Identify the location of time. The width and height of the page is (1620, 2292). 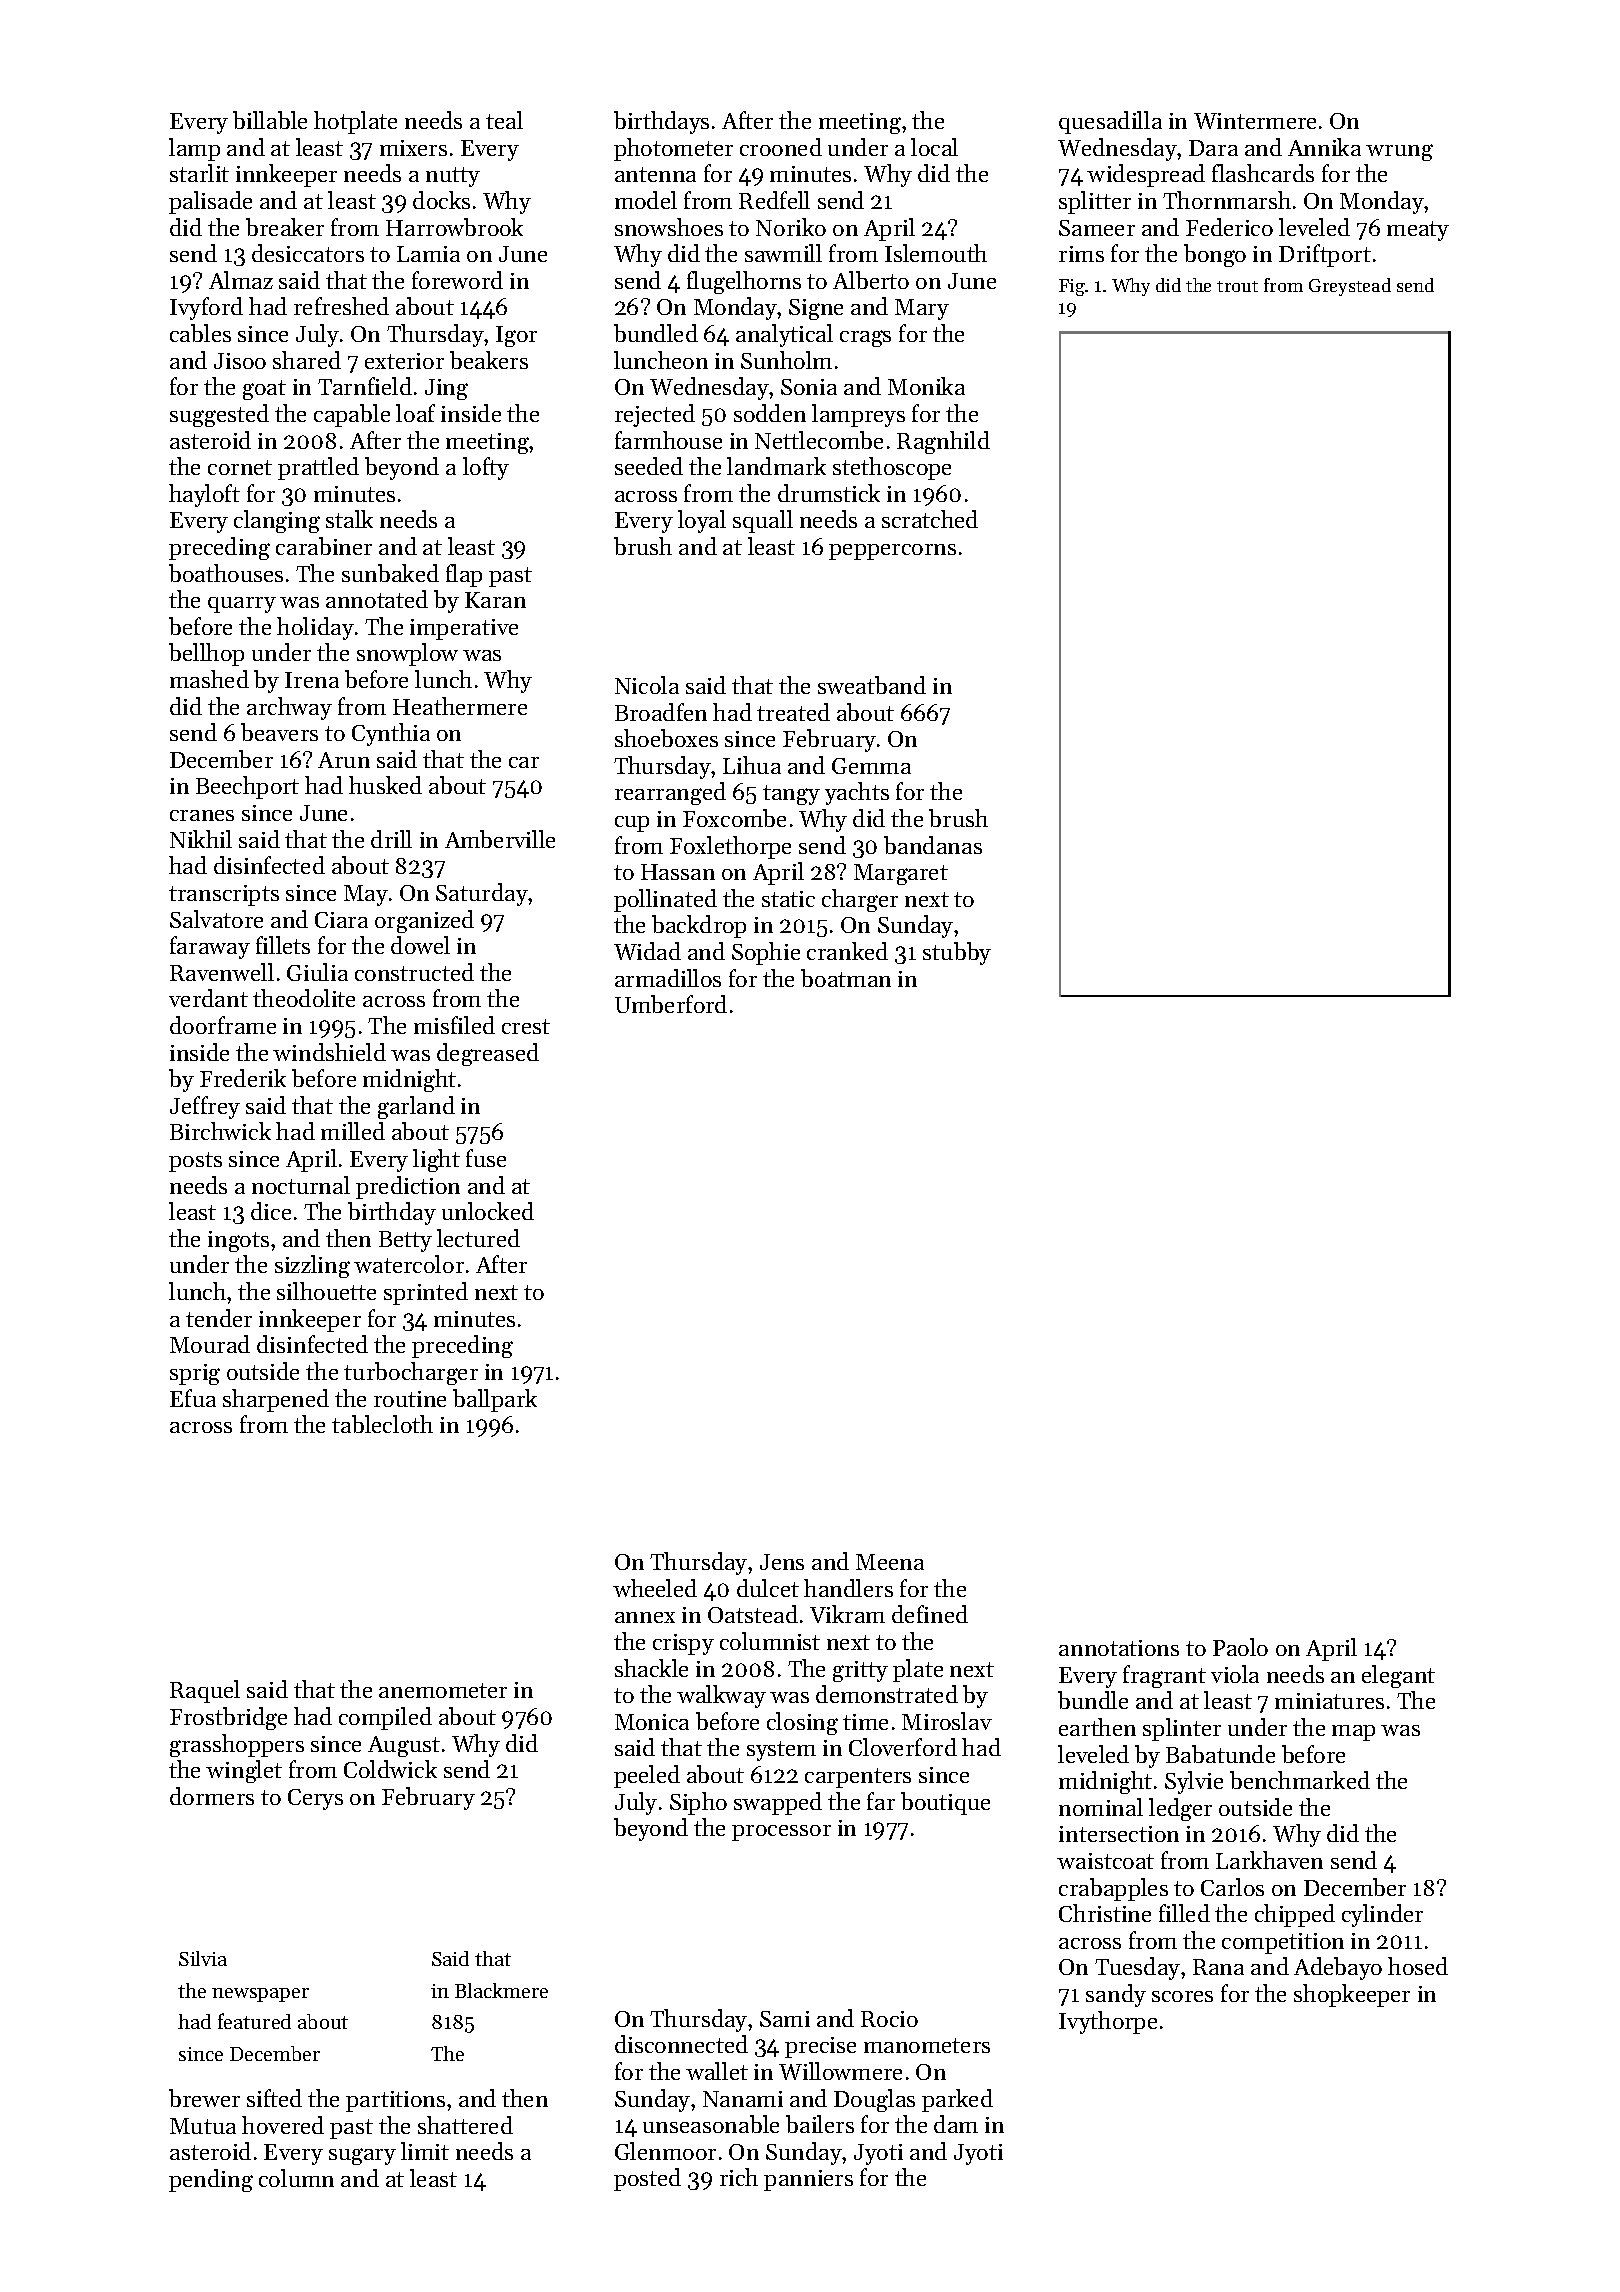
(865, 1722).
